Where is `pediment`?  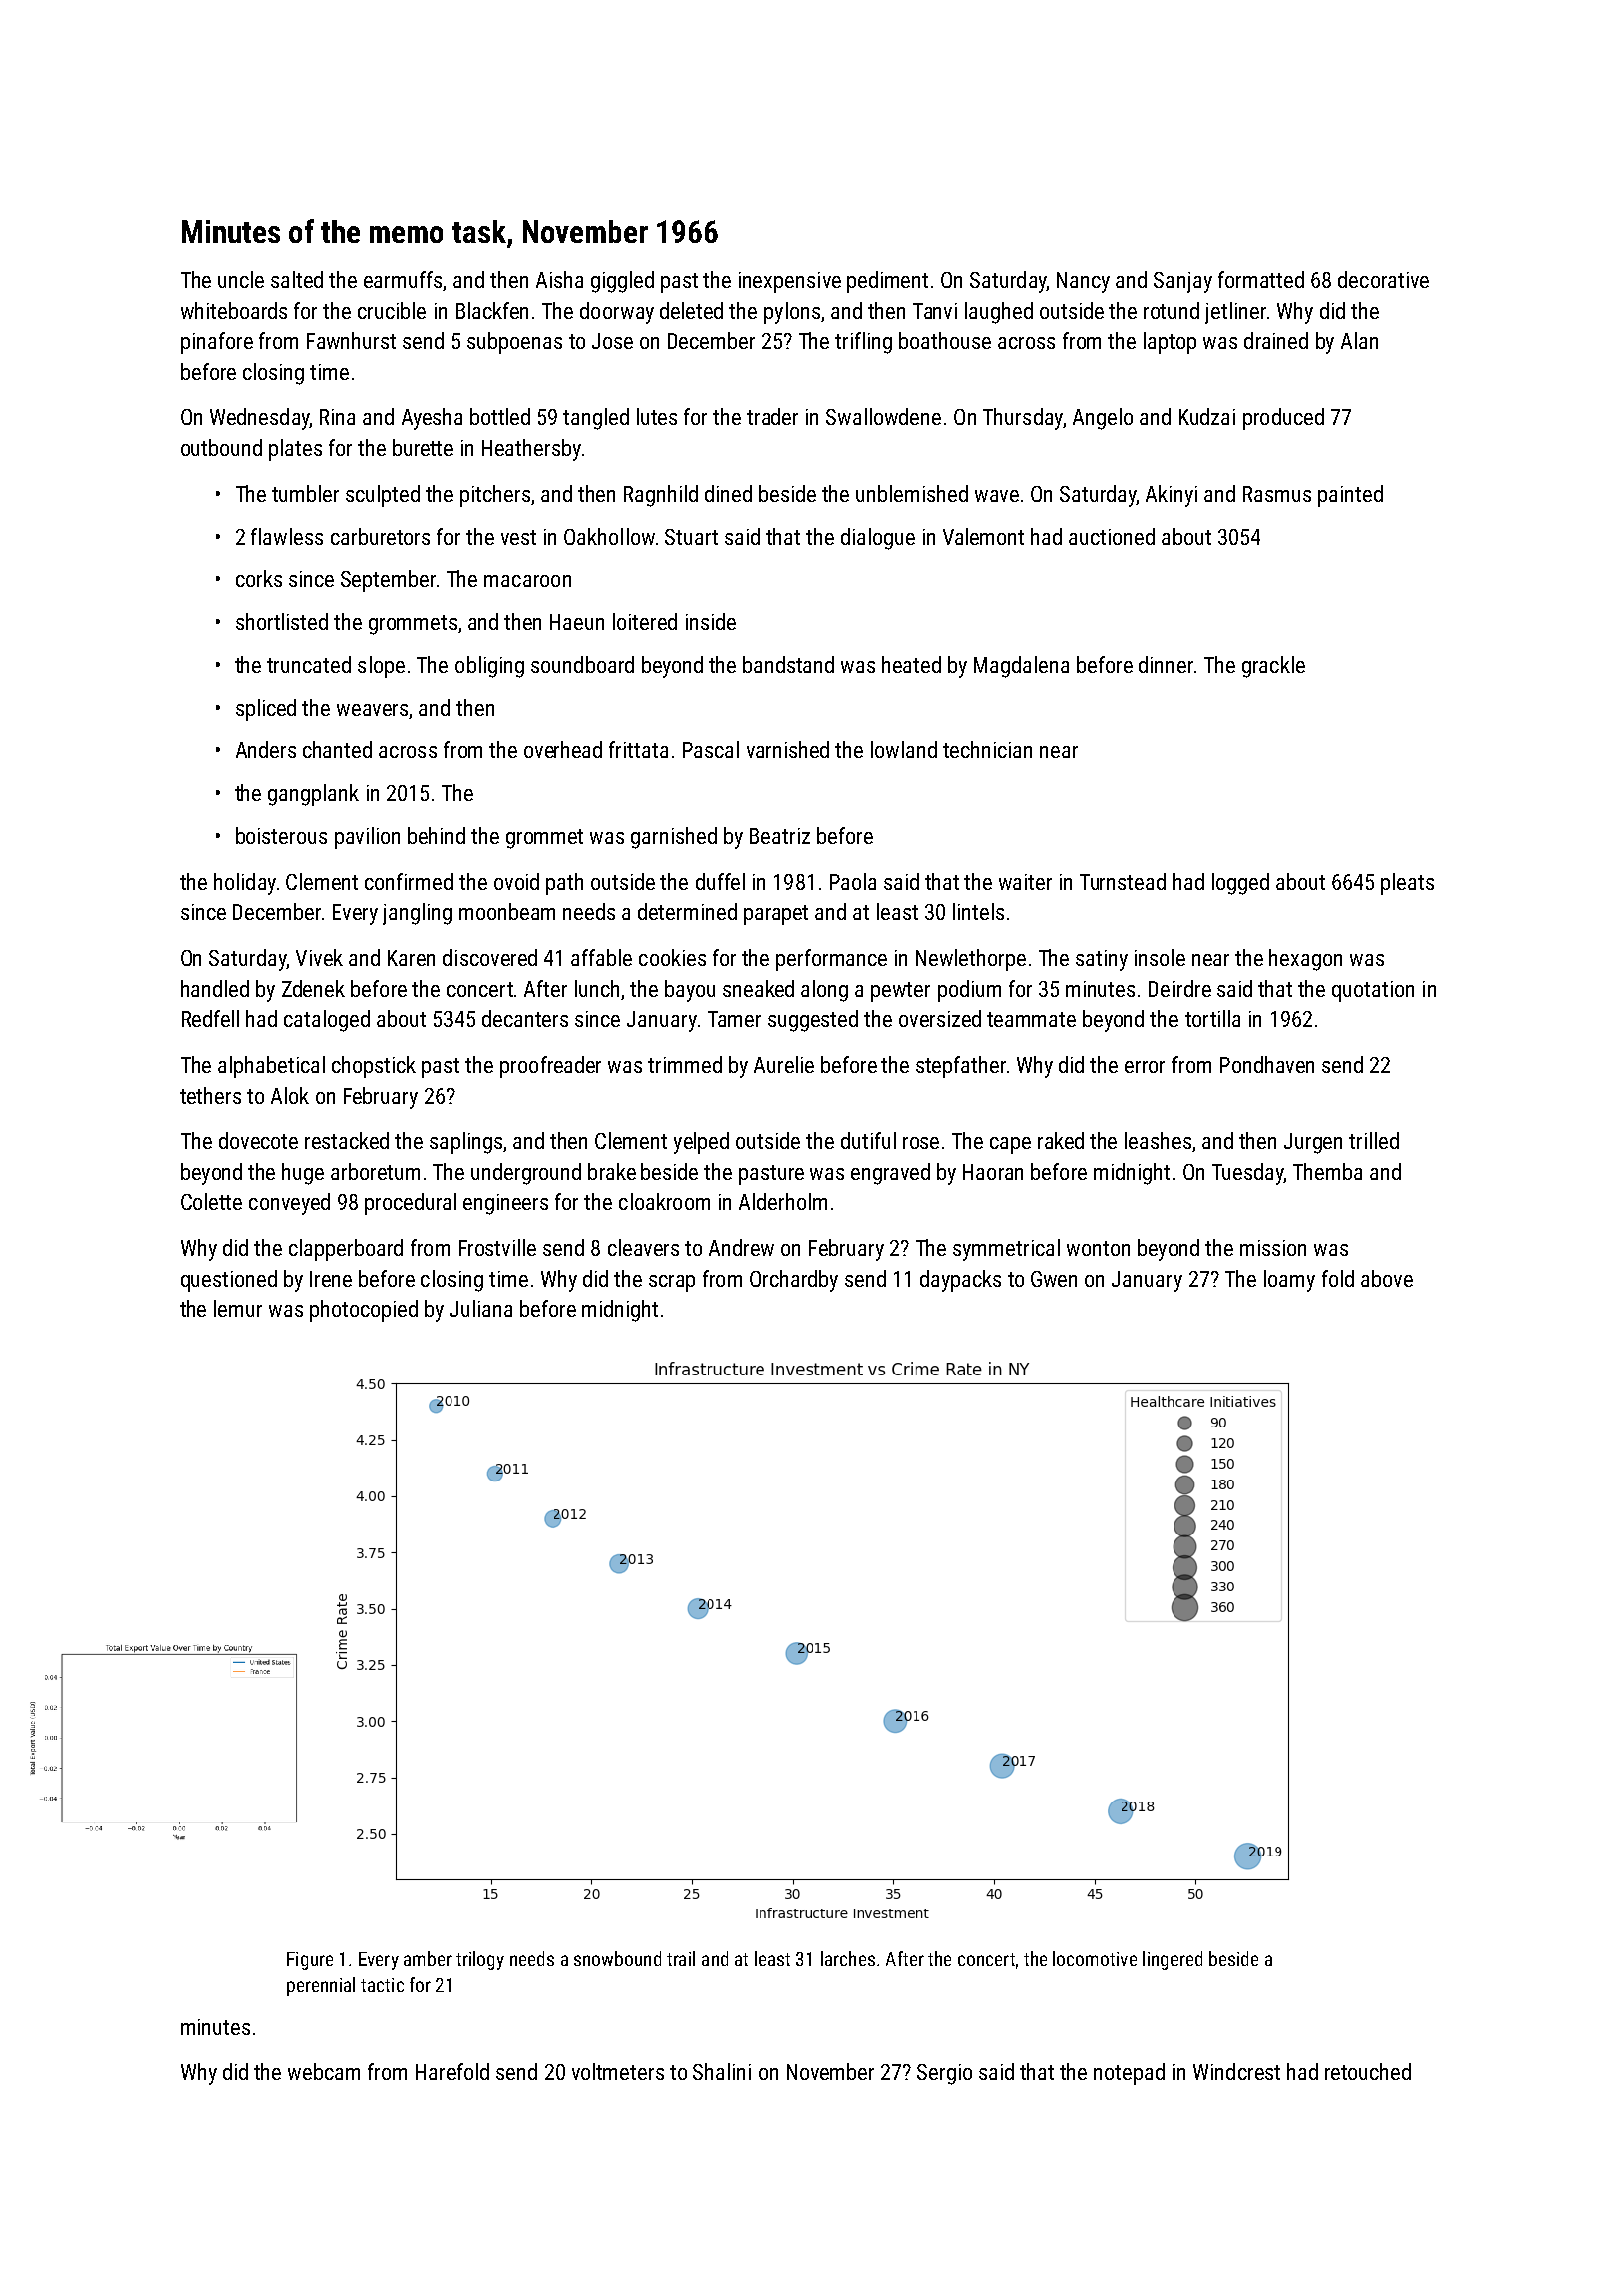
pediment is located at coordinates (887, 282).
